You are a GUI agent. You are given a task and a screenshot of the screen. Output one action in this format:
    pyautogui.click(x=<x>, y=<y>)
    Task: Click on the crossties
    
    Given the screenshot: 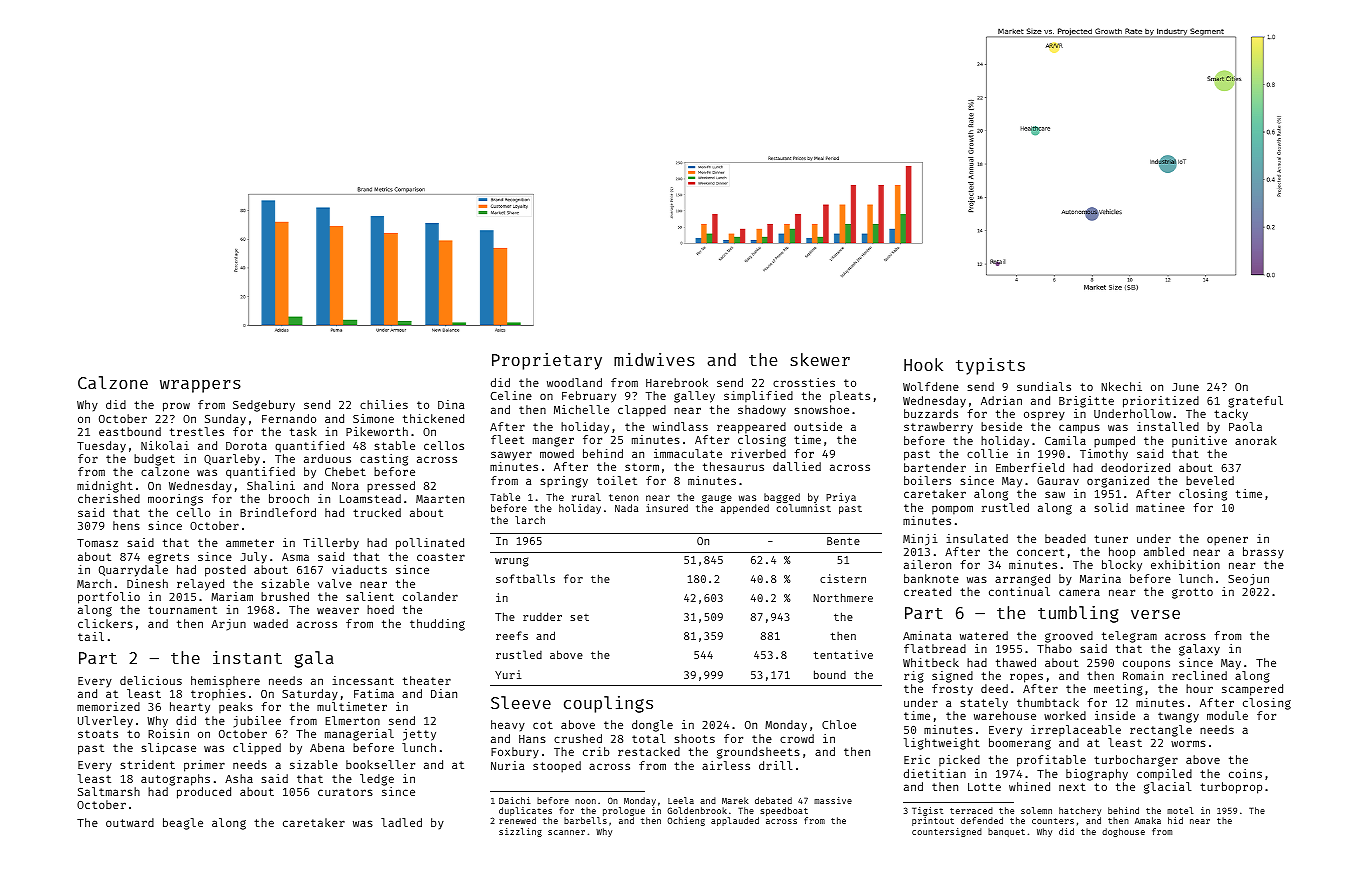 What is the action you would take?
    pyautogui.click(x=804, y=382)
